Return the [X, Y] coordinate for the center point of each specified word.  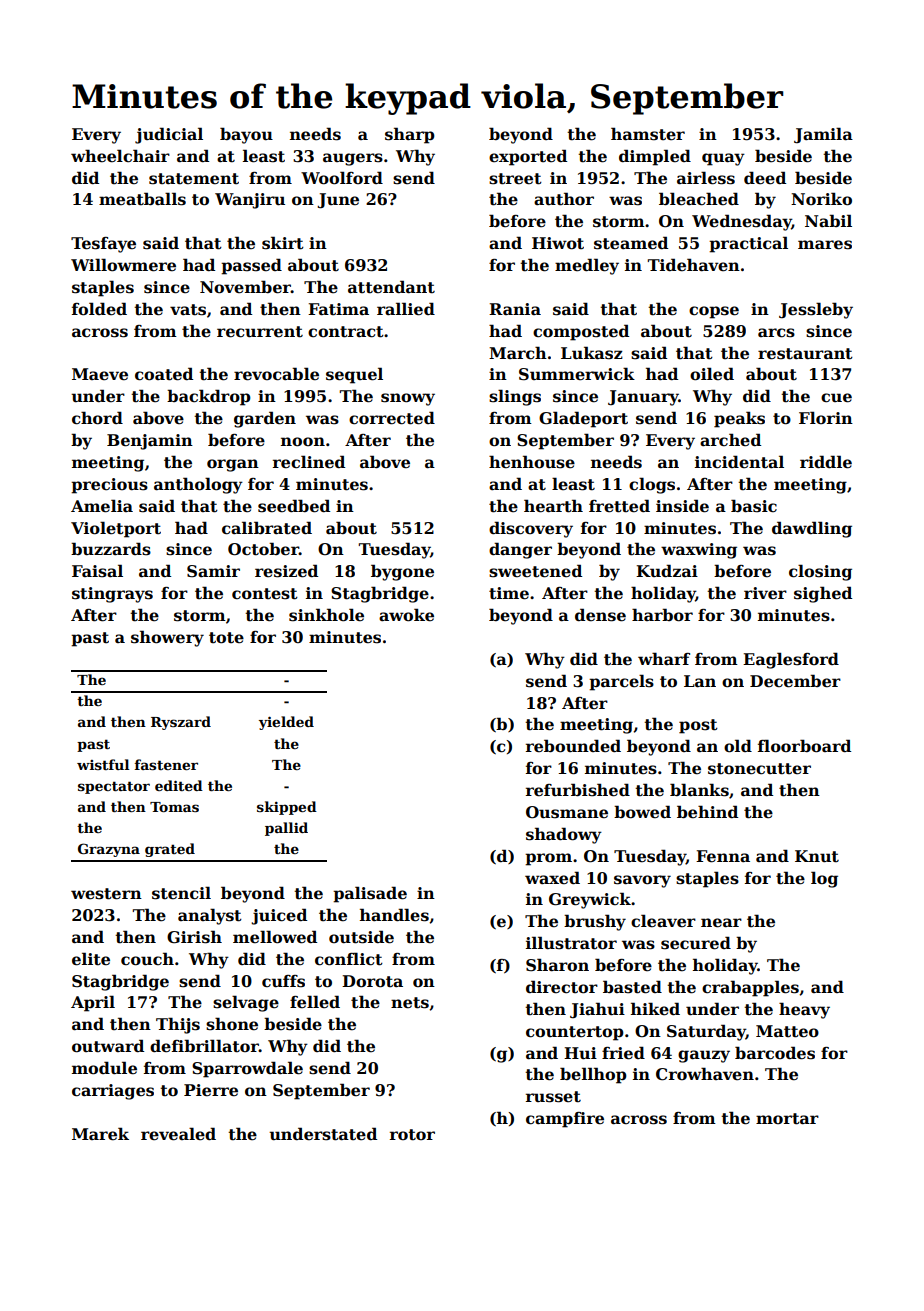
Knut [817, 856]
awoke [406, 615]
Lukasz [592, 353]
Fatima [338, 309]
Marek [100, 1134]
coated [164, 374]
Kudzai [667, 570]
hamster [648, 134]
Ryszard [181, 723]
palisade [370, 894]
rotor [412, 1135]
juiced [279, 916]
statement [194, 179]
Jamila [823, 135]
